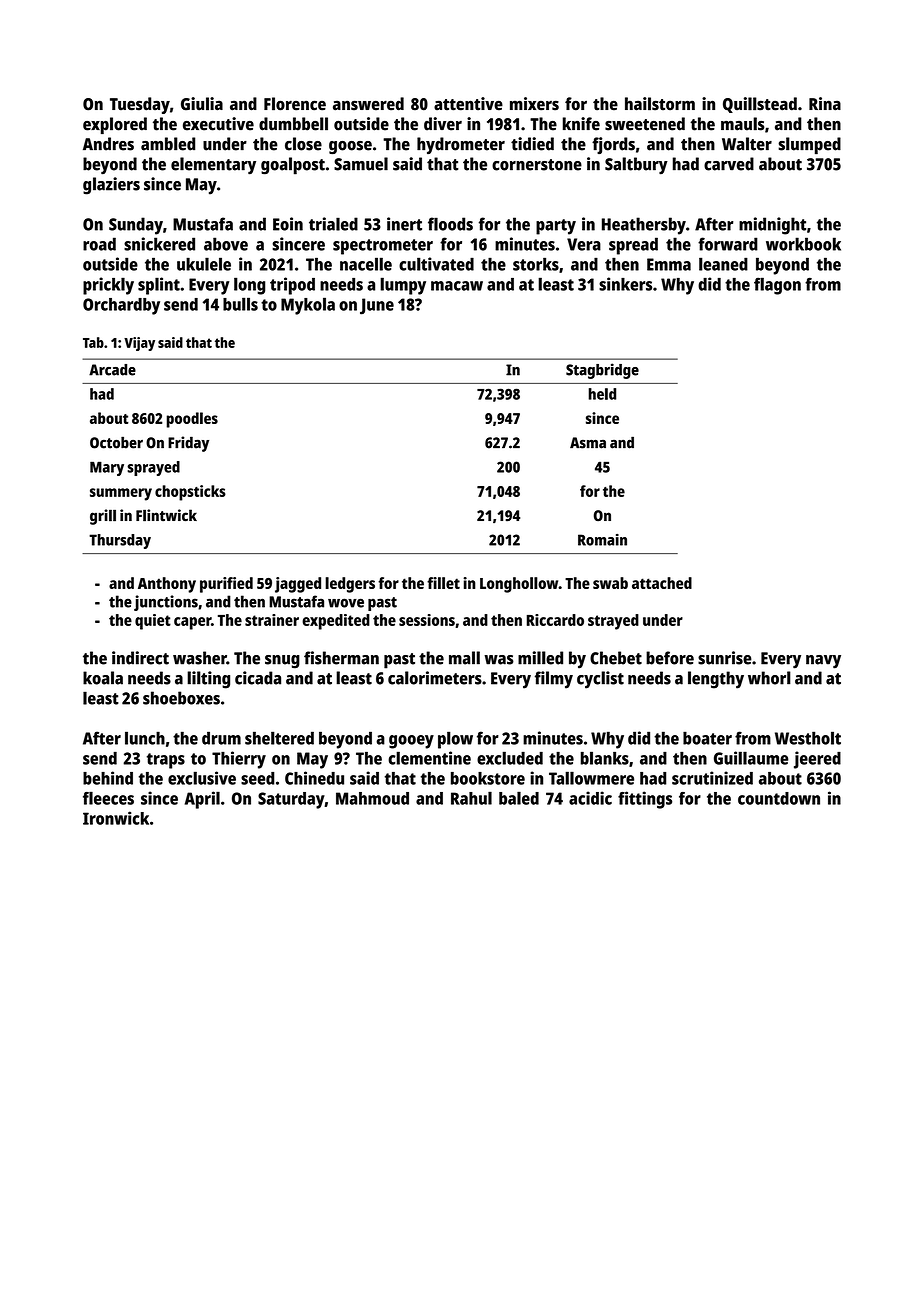 The width and height of the image is (924, 1308). I want to click on Rahul, so click(471, 798).
